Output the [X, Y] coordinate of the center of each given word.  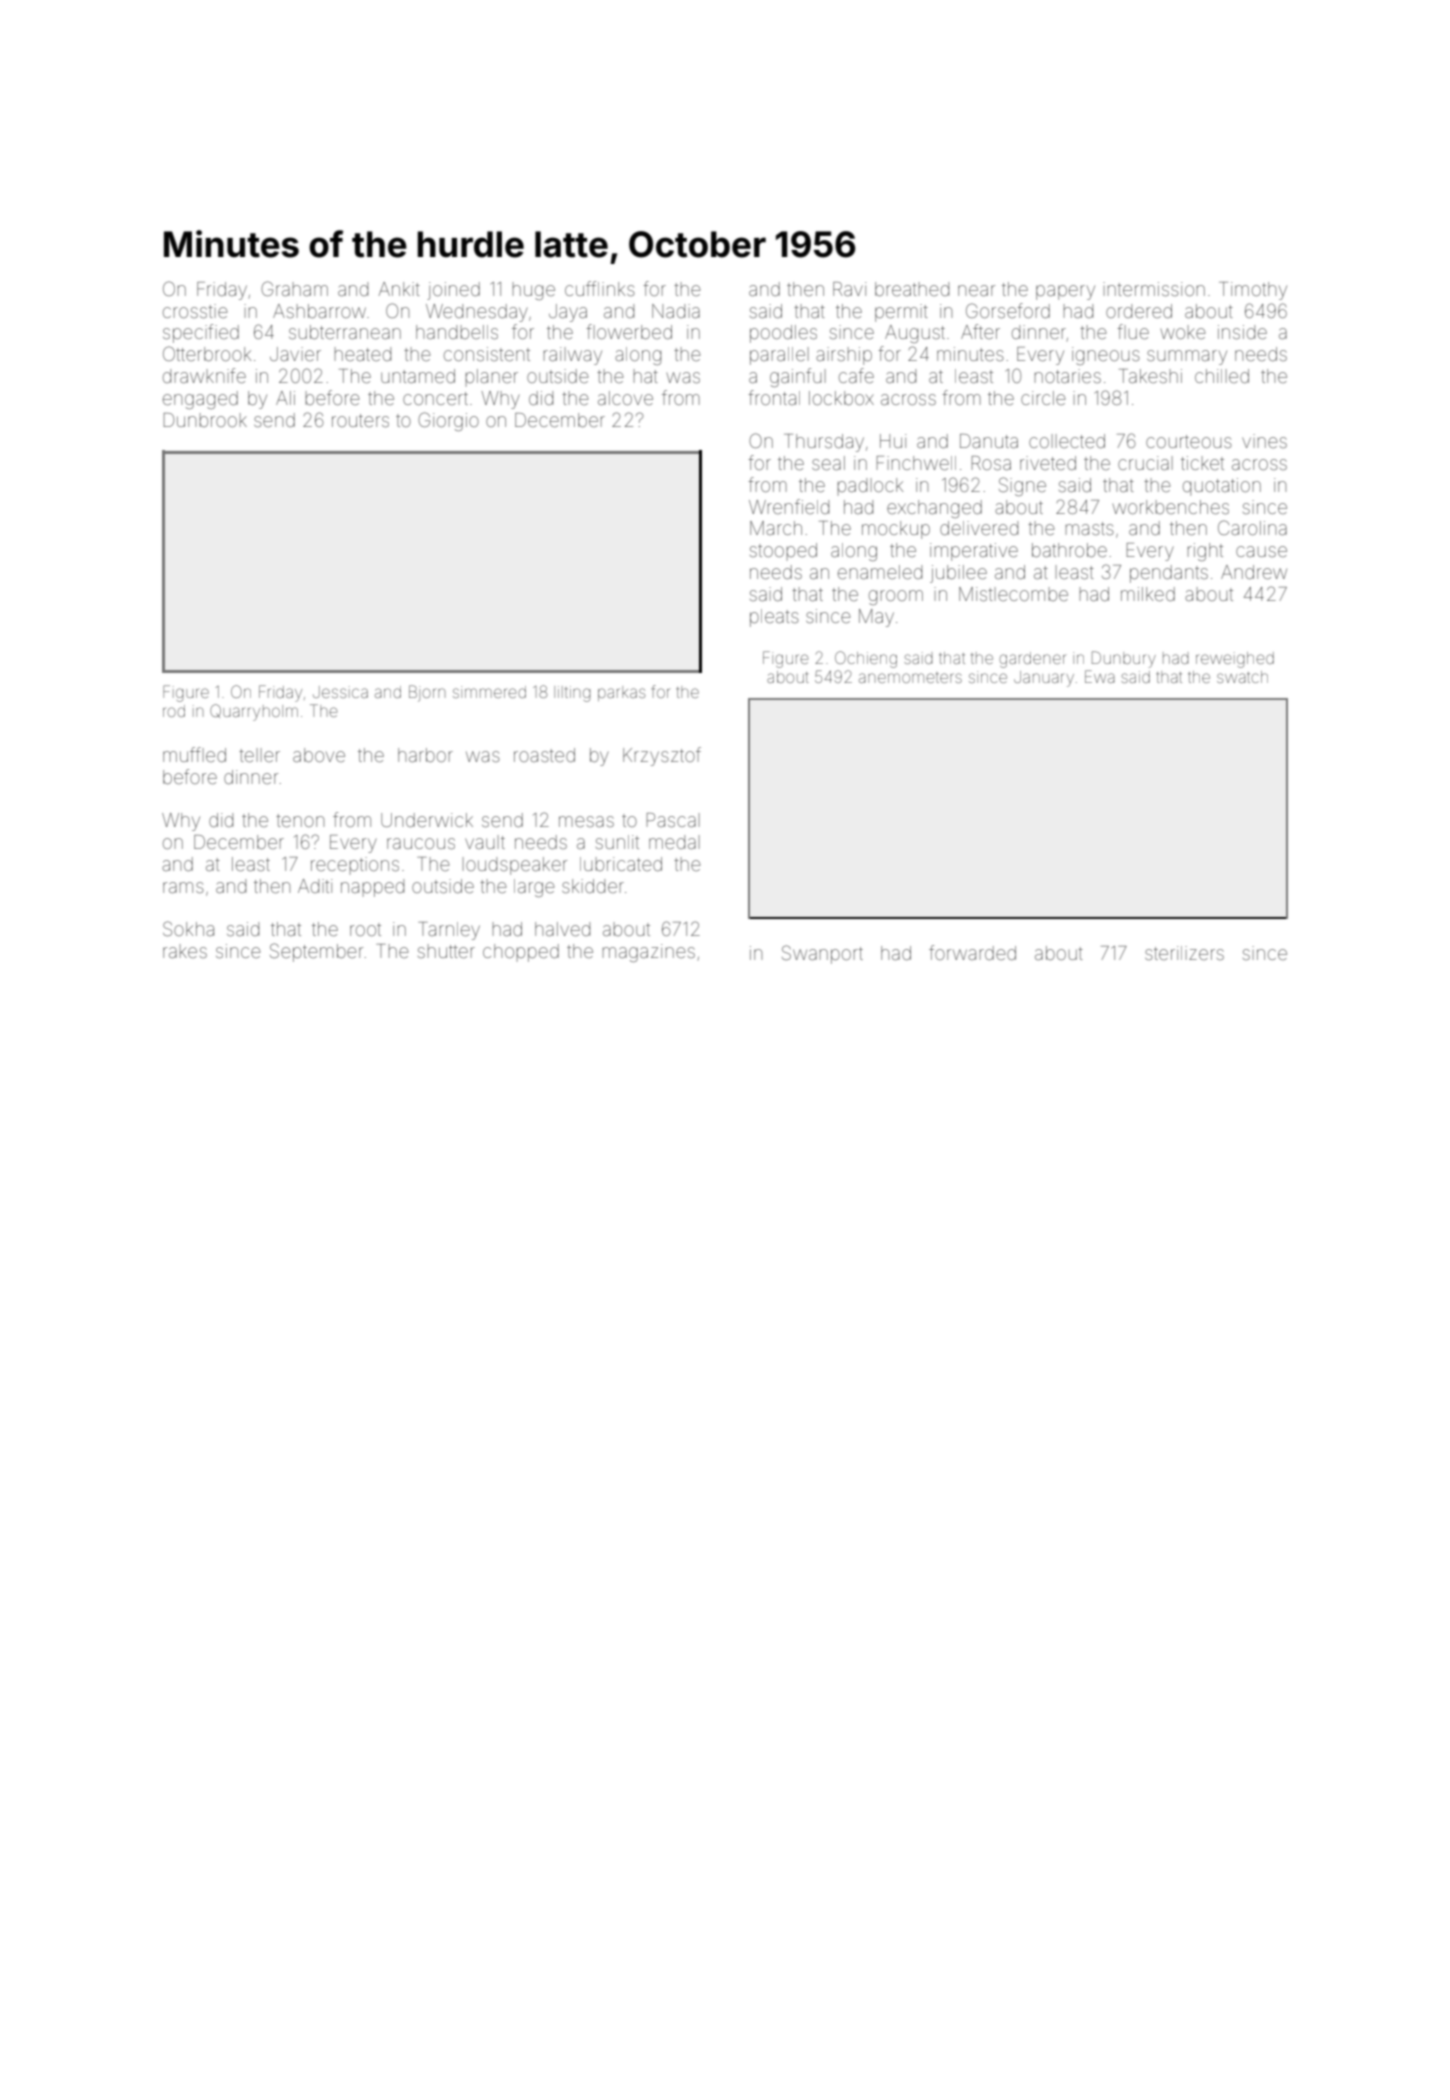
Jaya [568, 313]
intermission [1154, 289]
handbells [457, 332]
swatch [1242, 677]
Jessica [340, 692]
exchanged [934, 509]
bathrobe [1069, 550]
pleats [774, 618]
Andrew [1254, 572]
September [316, 952]
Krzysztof [662, 756]
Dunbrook [205, 420]
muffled [194, 754]
